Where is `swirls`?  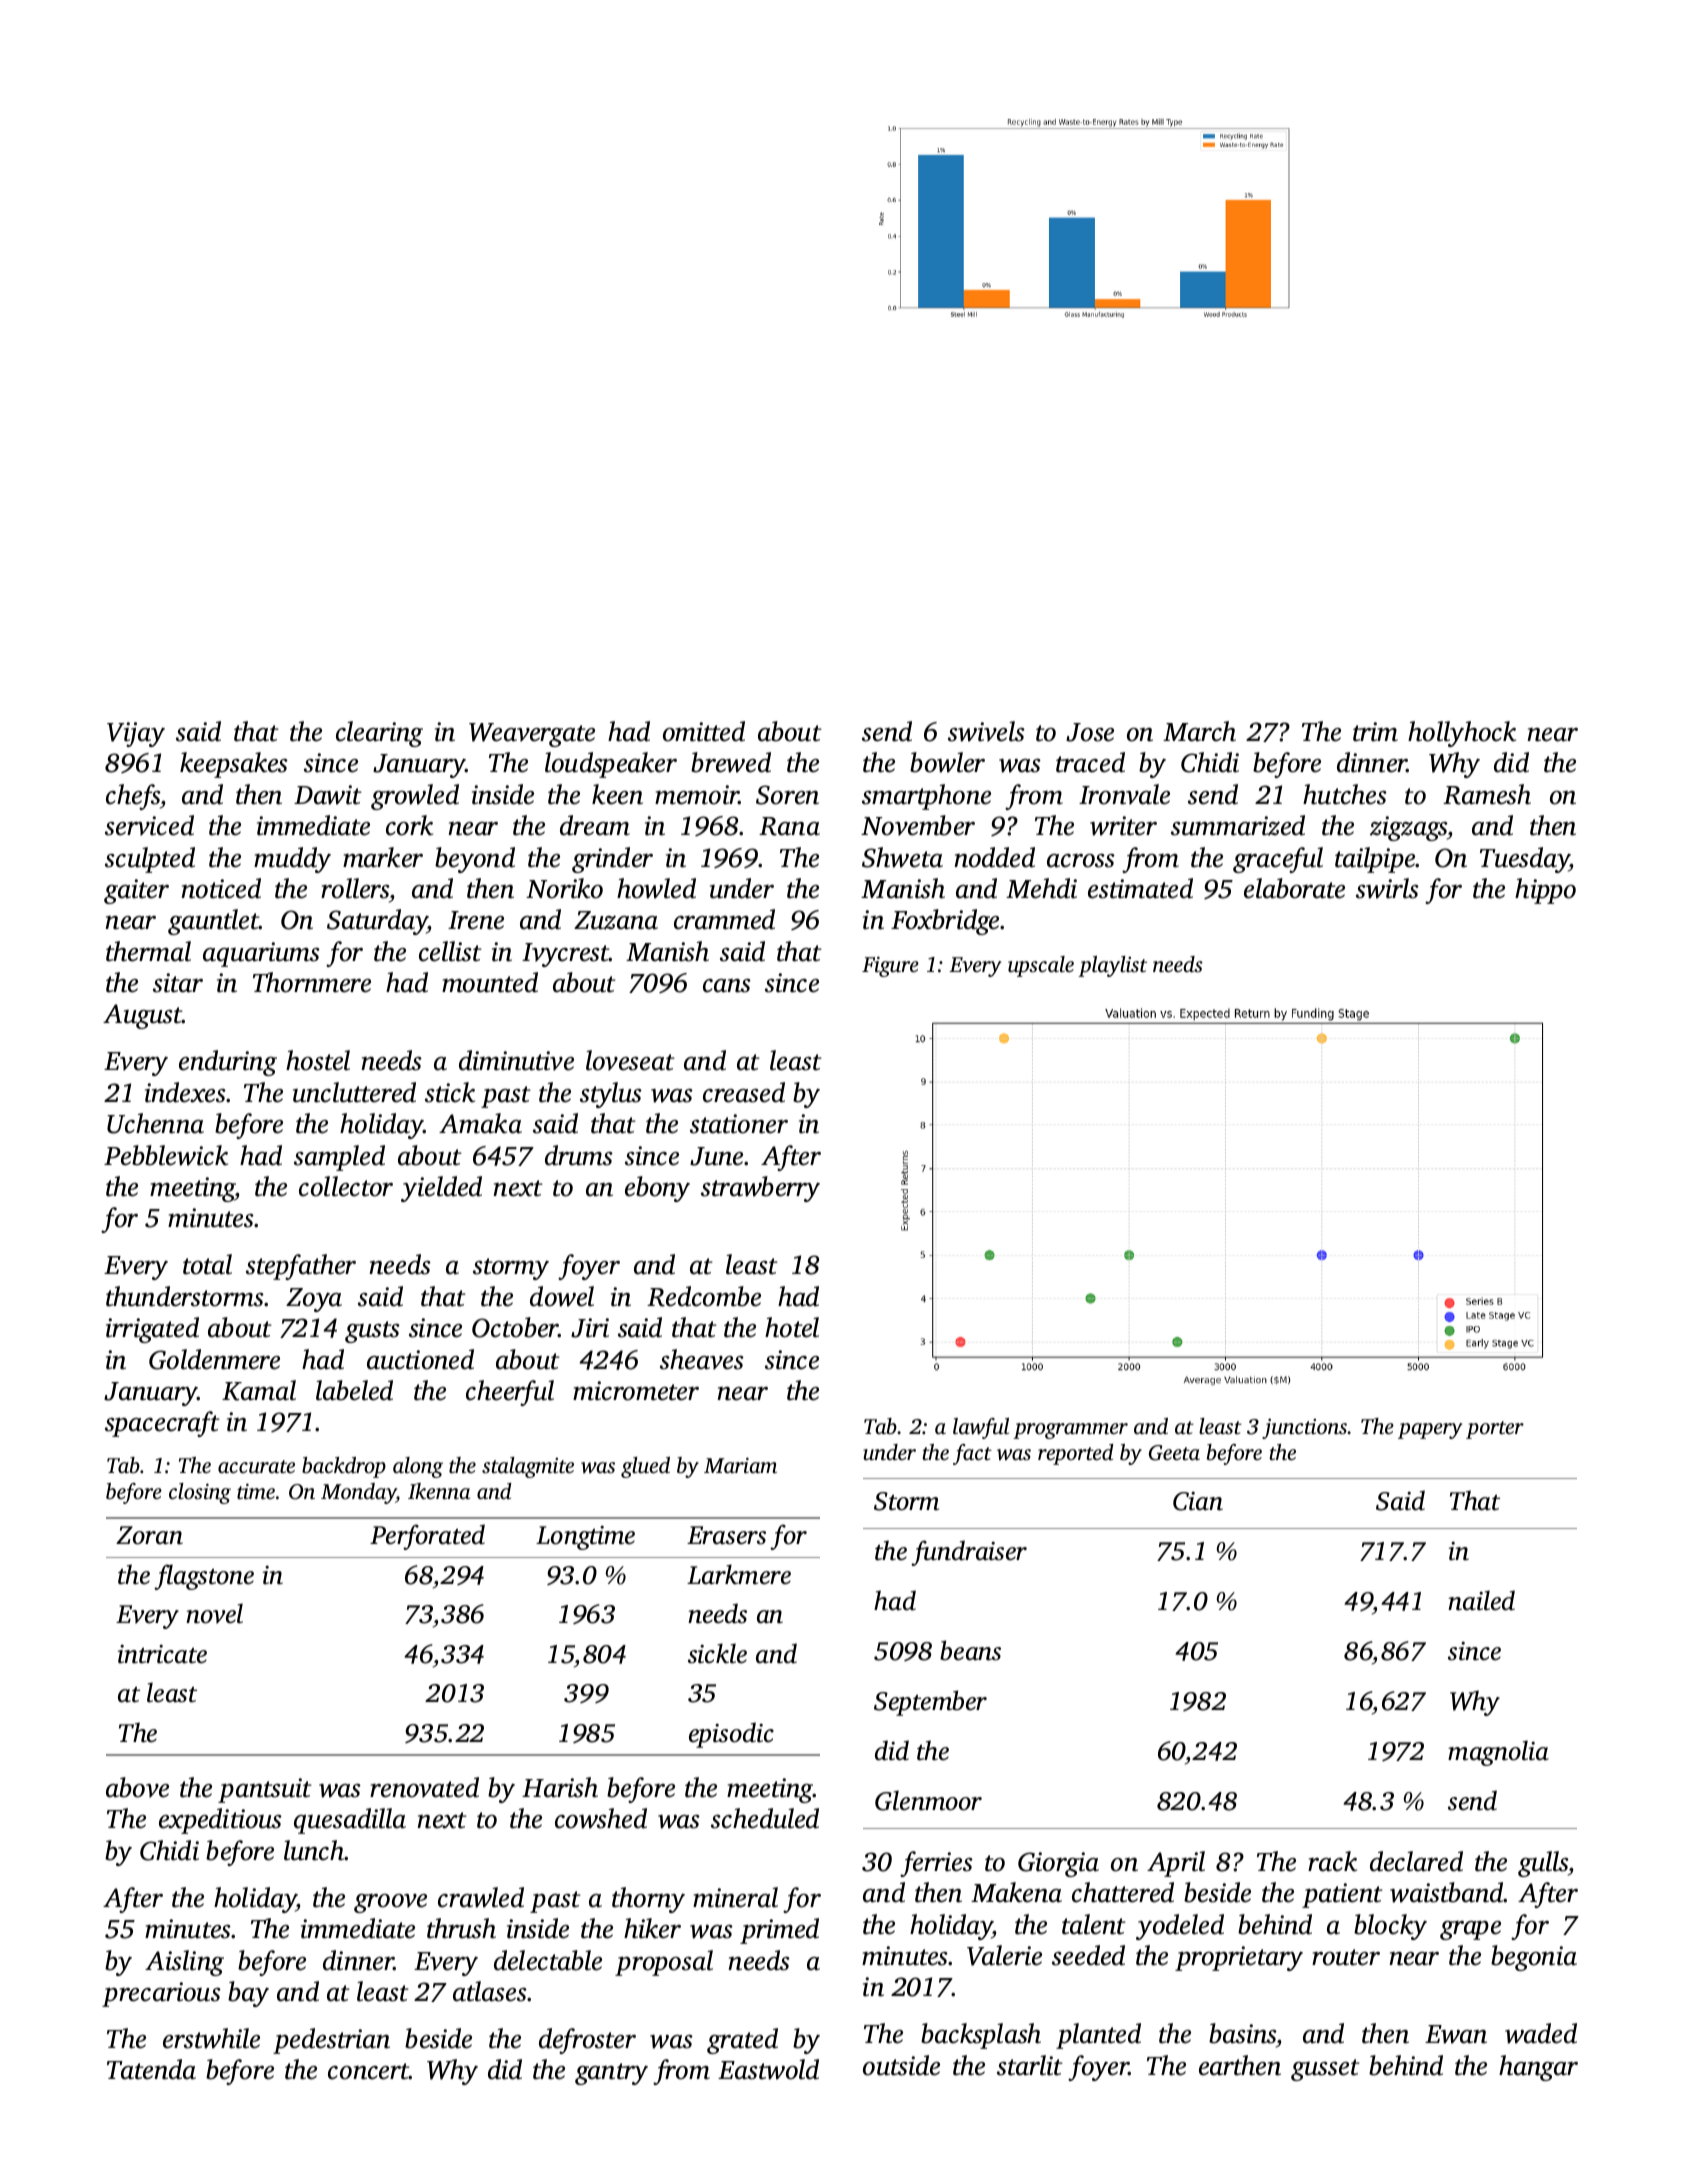
swirls is located at coordinates (1387, 888).
